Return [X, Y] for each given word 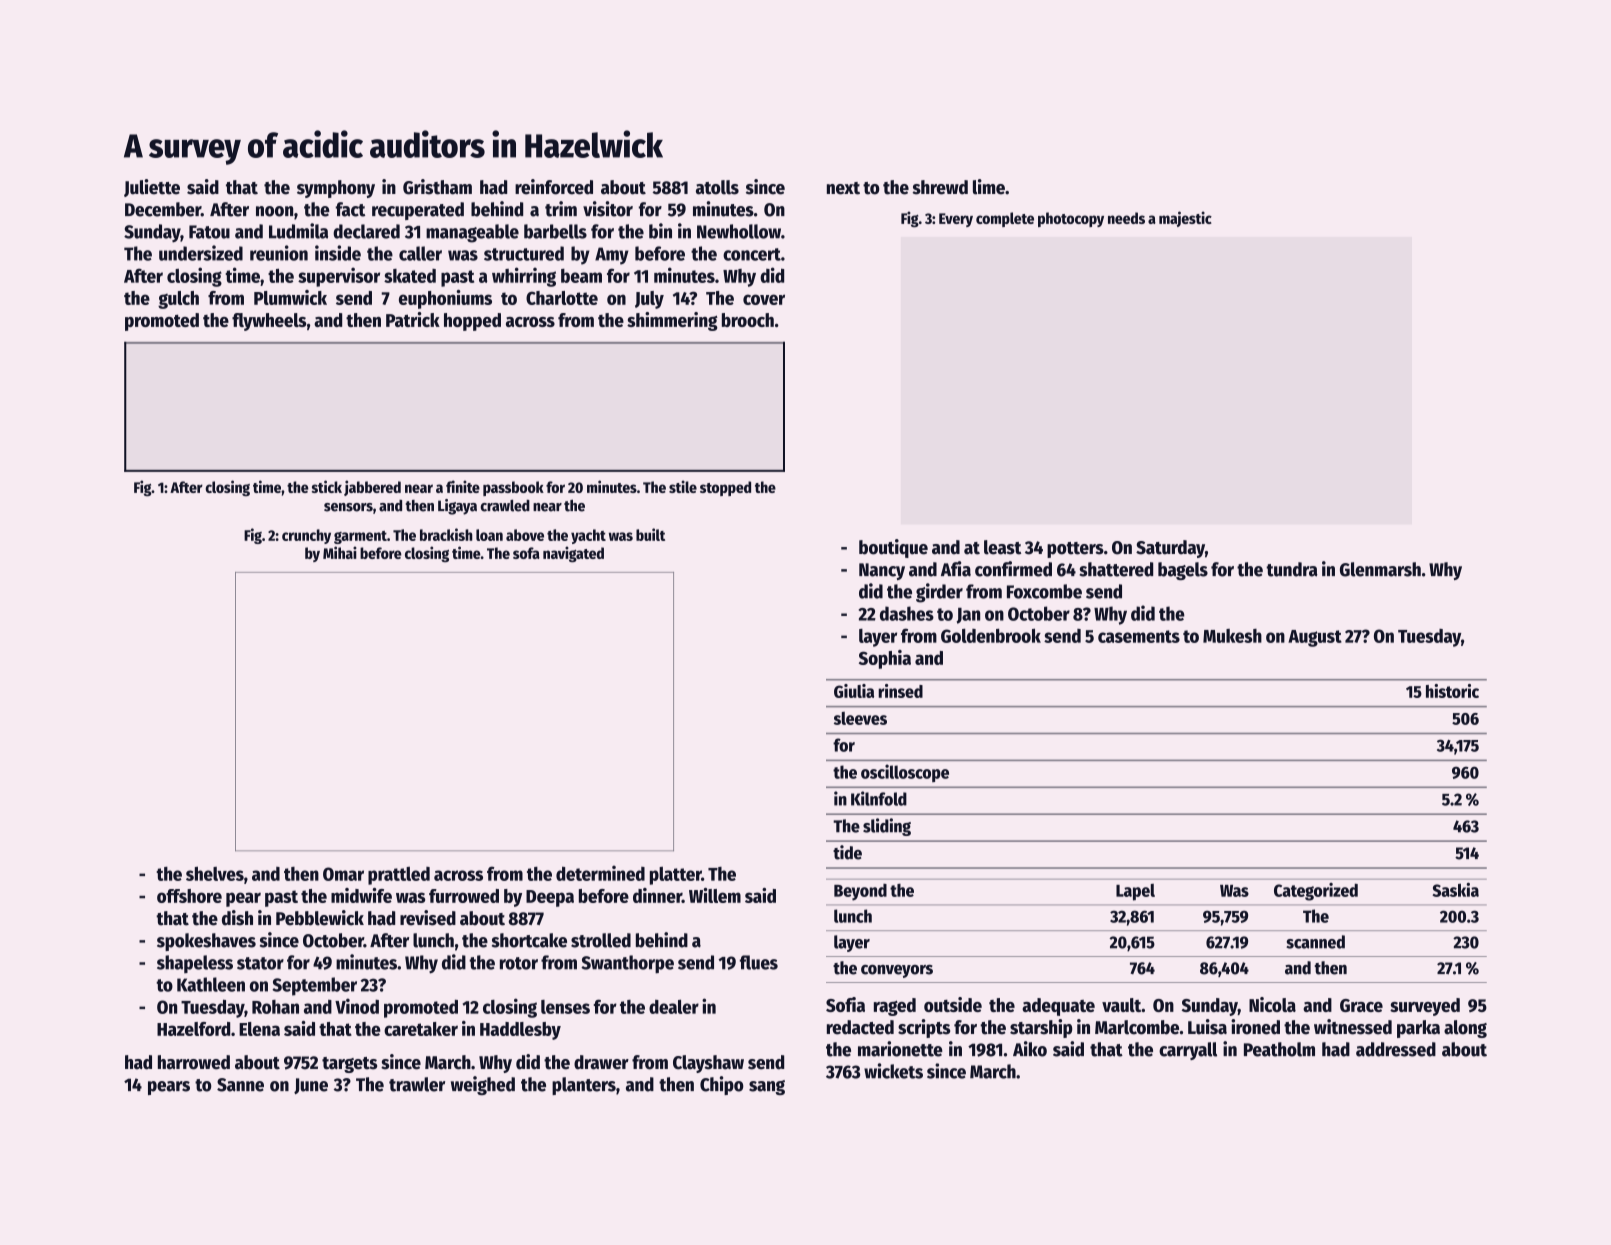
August [1315, 638]
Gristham [437, 187]
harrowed [194, 1062]
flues [759, 962]
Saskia [1455, 890]
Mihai [340, 552]
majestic [1185, 219]
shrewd [940, 187]
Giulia [854, 691]
